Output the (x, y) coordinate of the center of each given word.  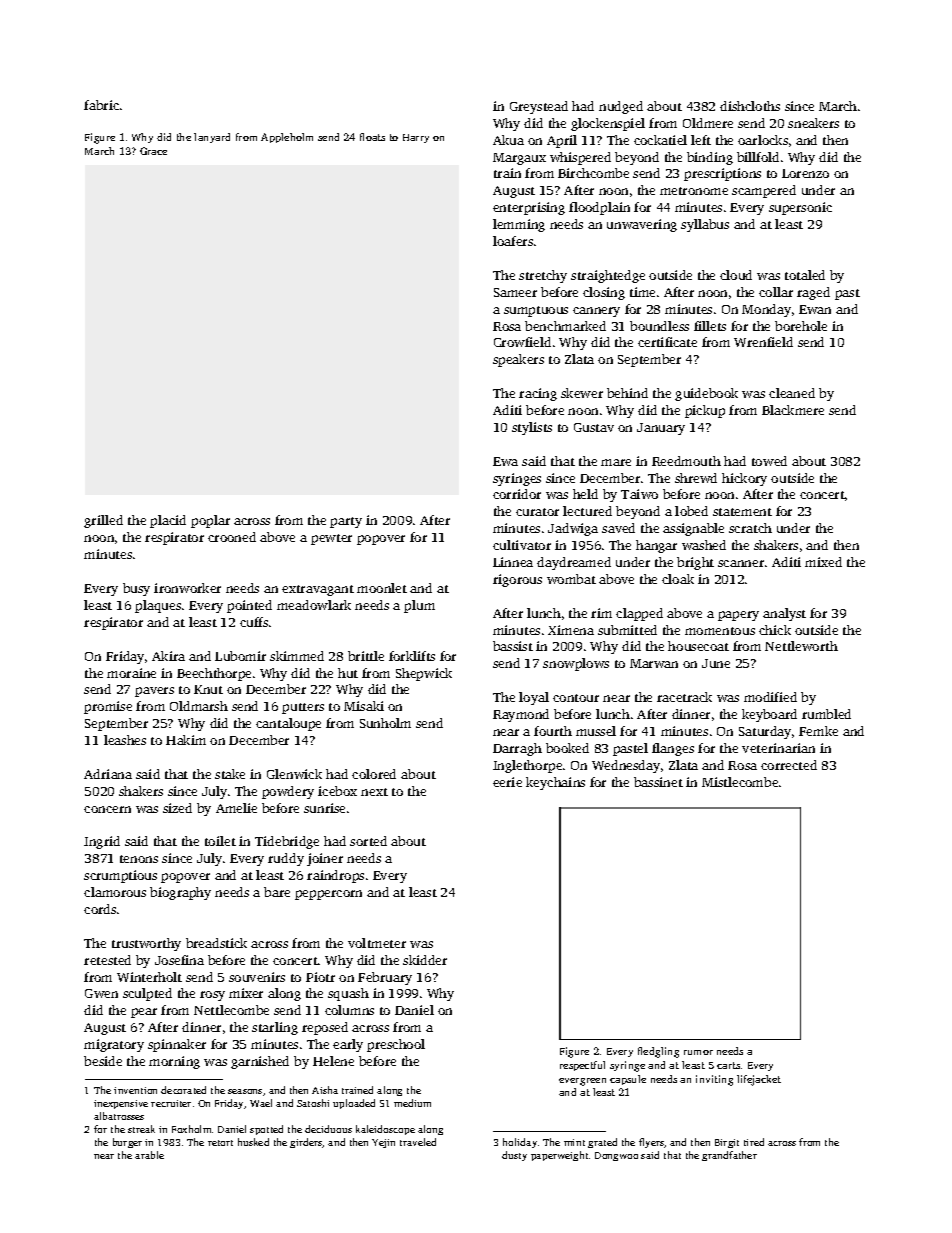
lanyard (212, 138)
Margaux (519, 159)
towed (769, 461)
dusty (514, 1156)
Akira (168, 656)
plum (419, 606)
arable (149, 1155)
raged (813, 293)
